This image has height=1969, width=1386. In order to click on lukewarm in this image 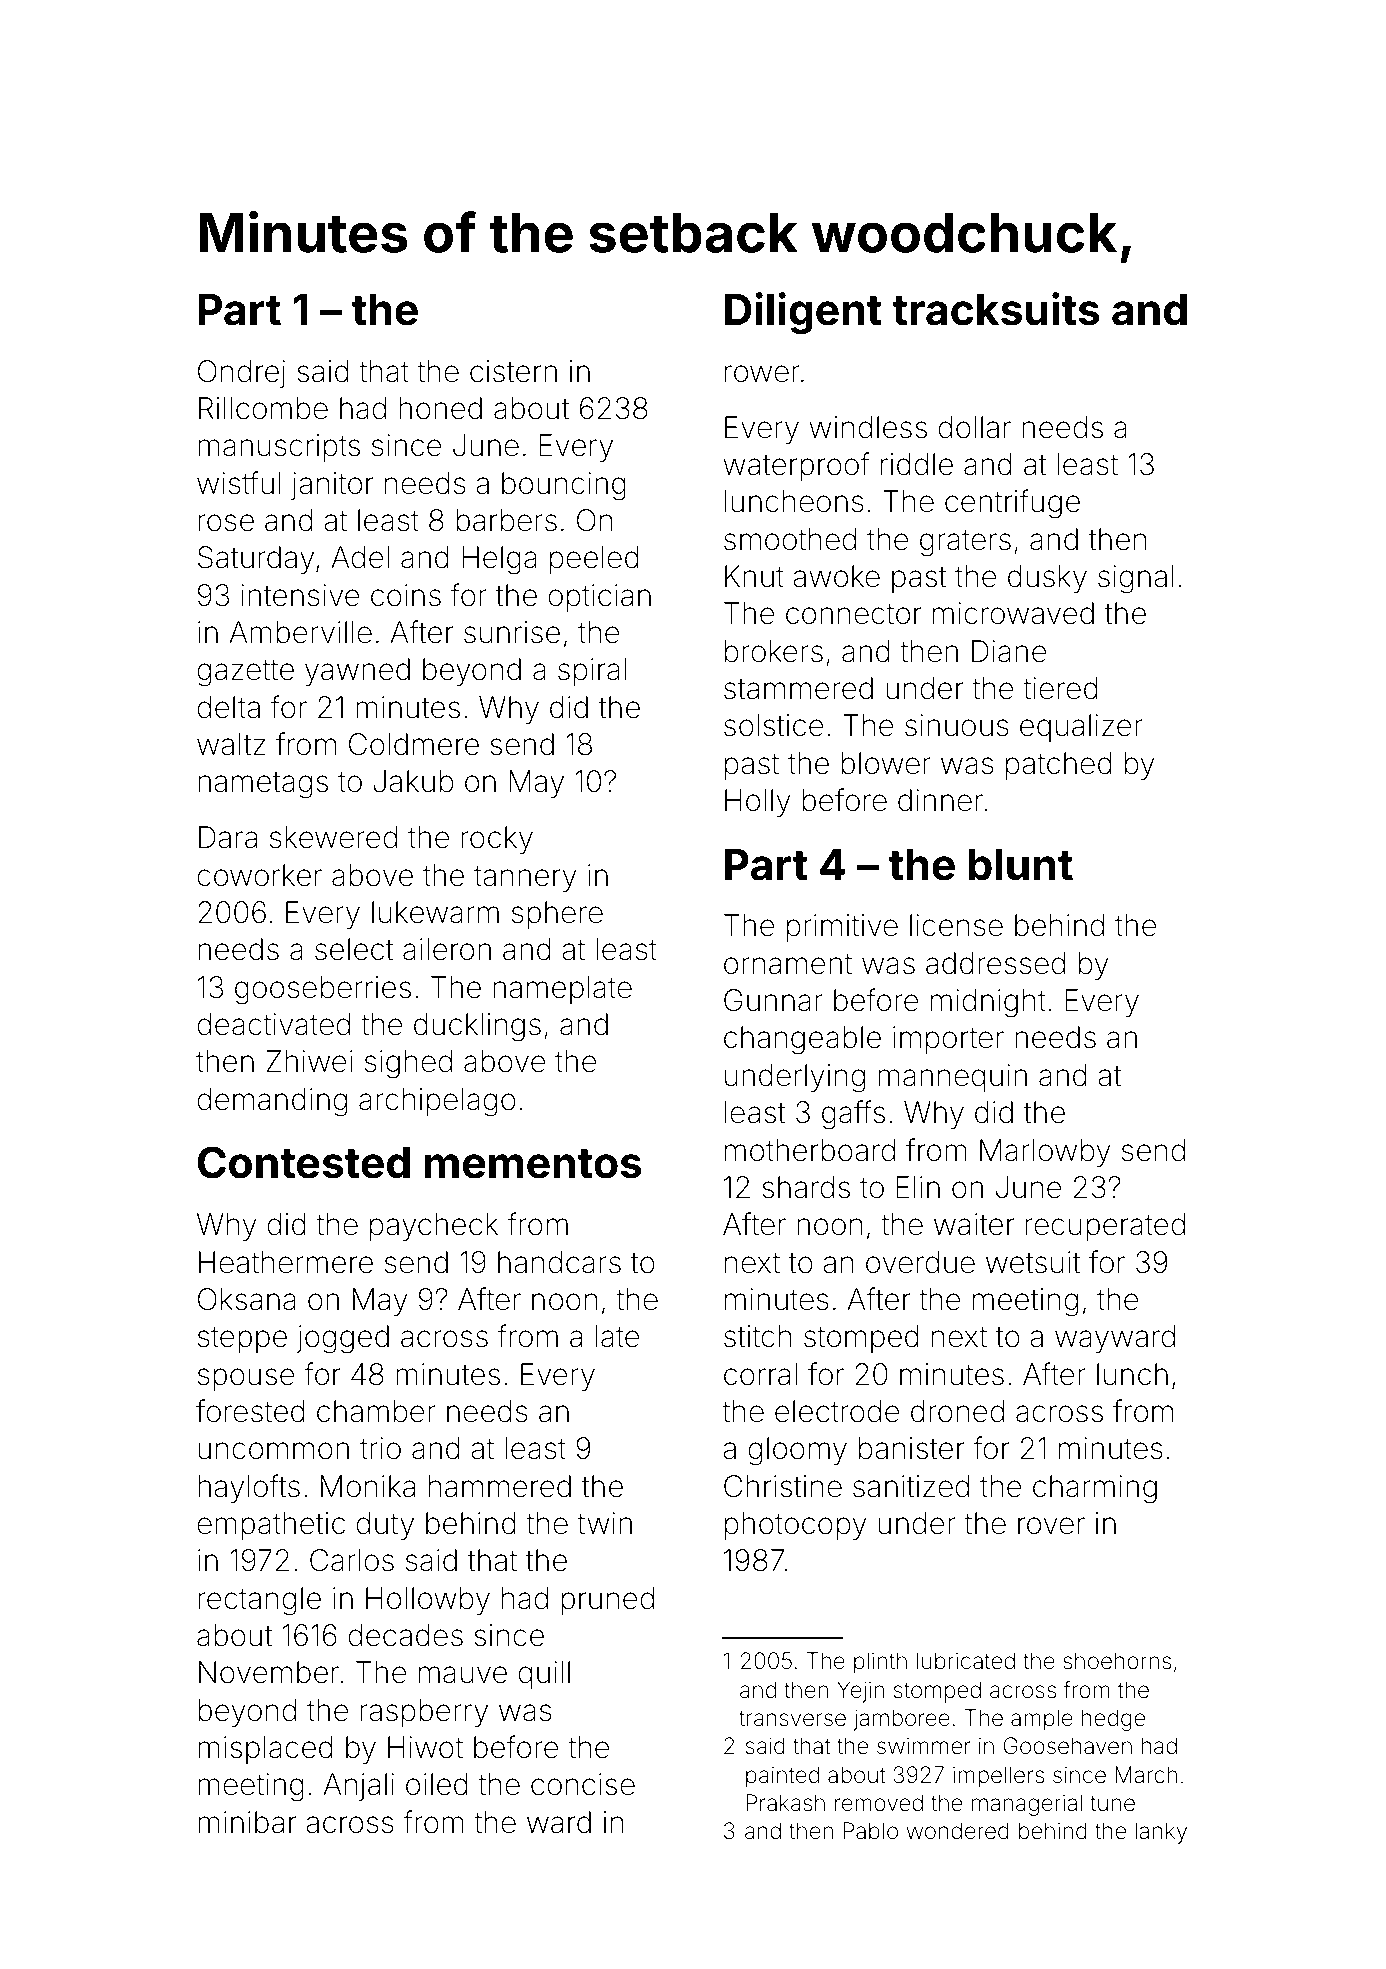, I will do `click(435, 912)`.
